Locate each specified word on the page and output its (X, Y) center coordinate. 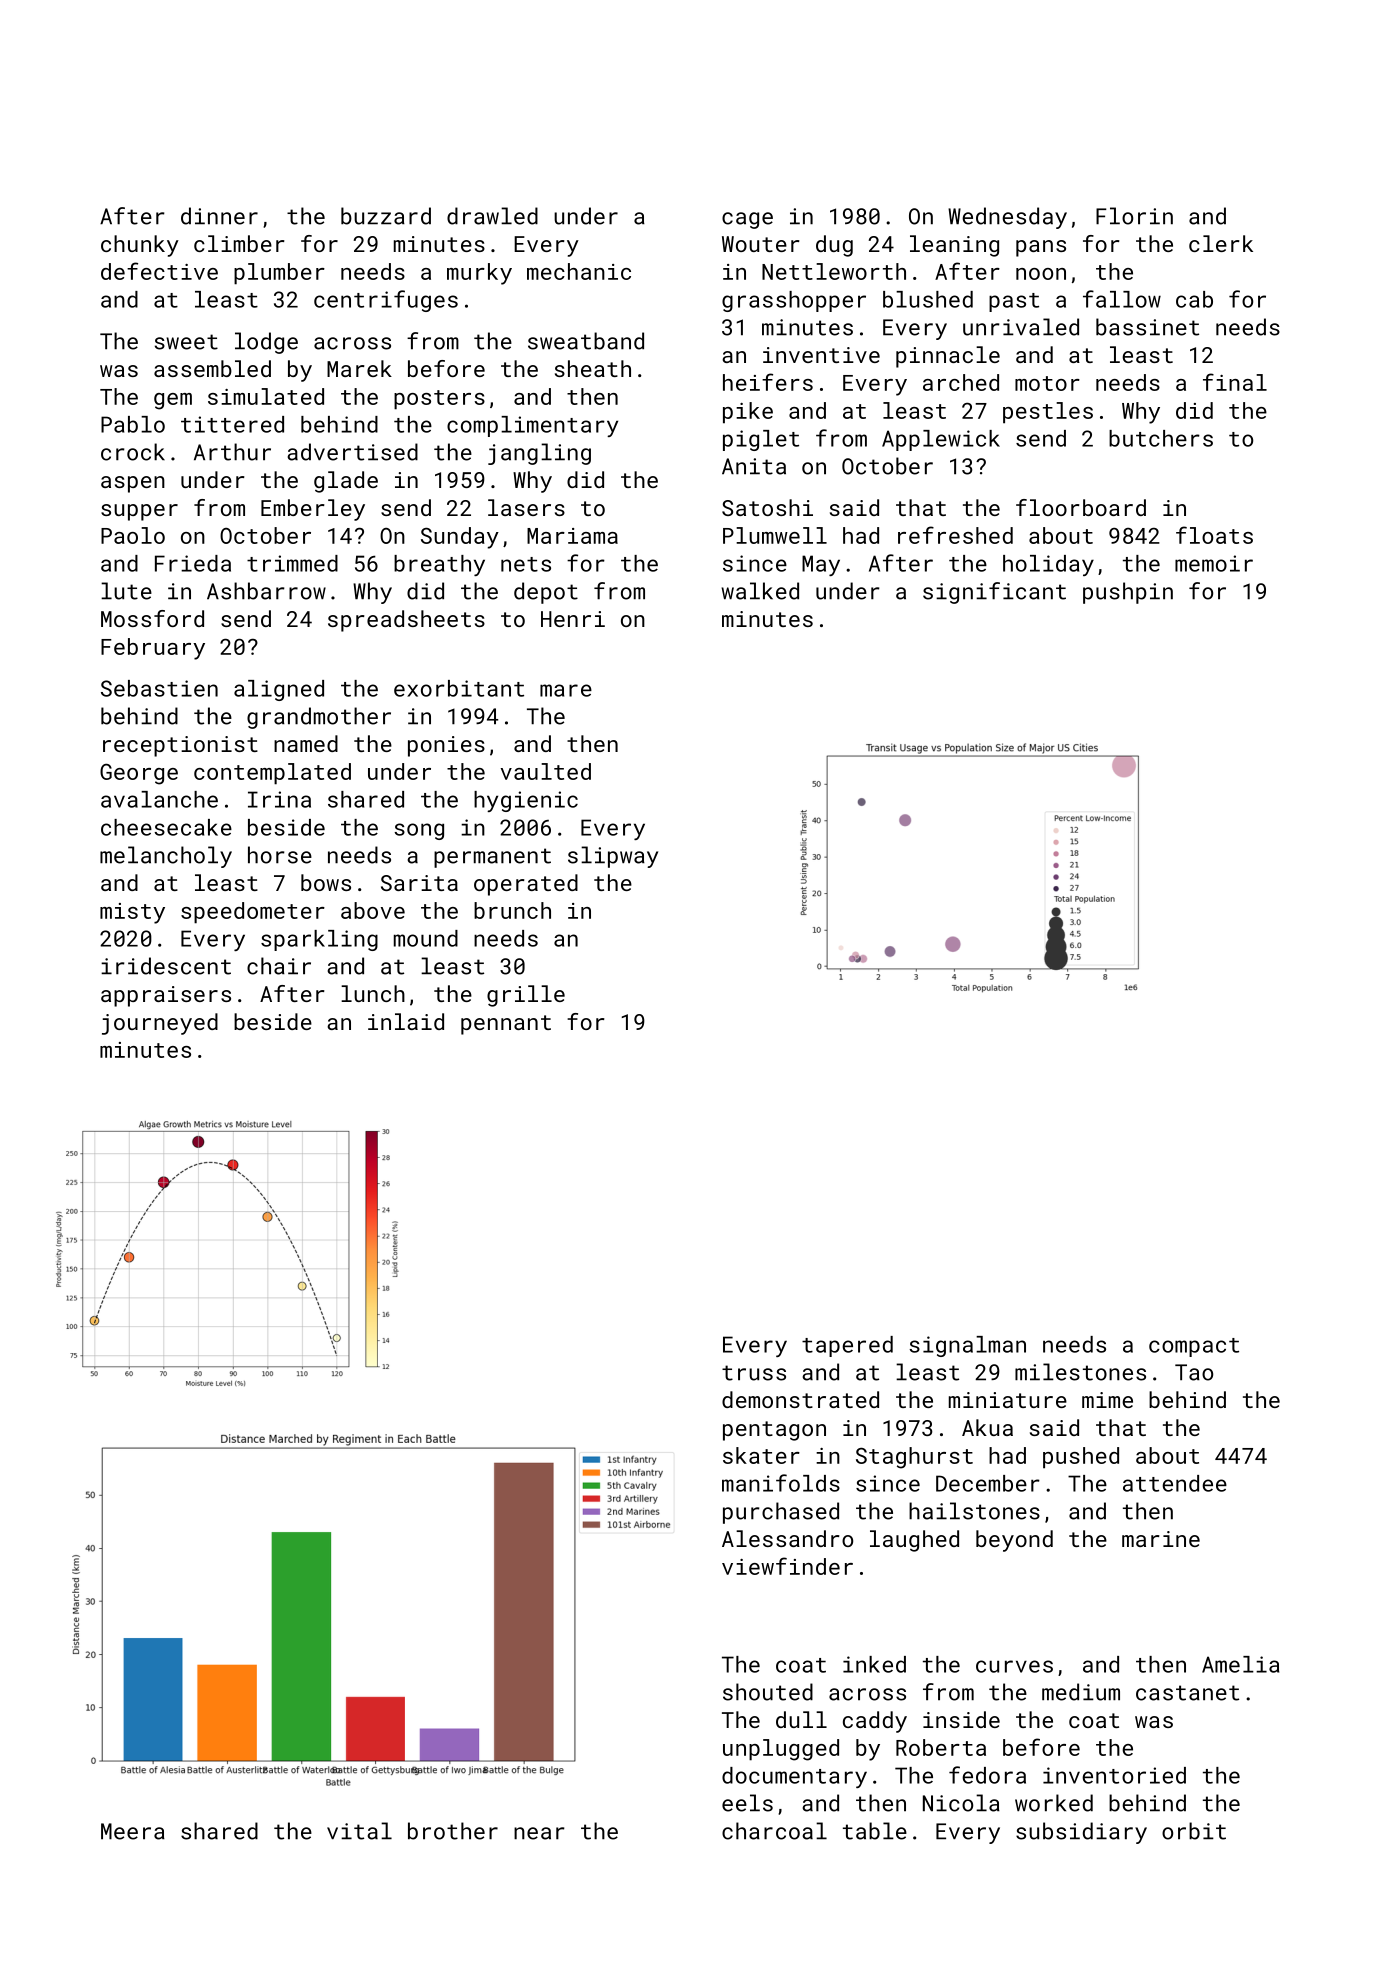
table (875, 1831)
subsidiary (1081, 1833)
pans (1041, 248)
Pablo (133, 424)
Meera (133, 1831)
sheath (593, 368)
